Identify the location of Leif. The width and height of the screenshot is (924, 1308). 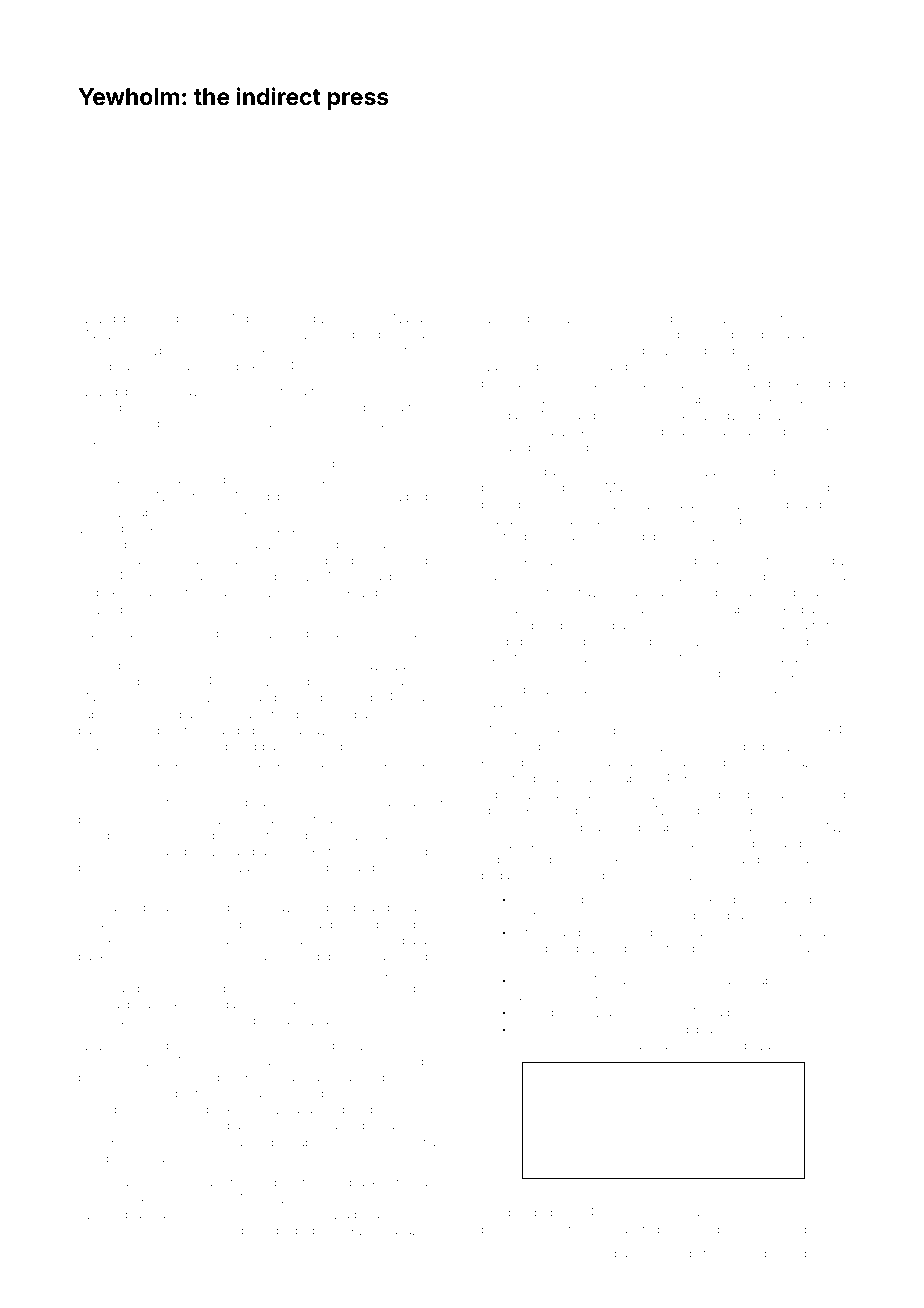
(144, 334).
